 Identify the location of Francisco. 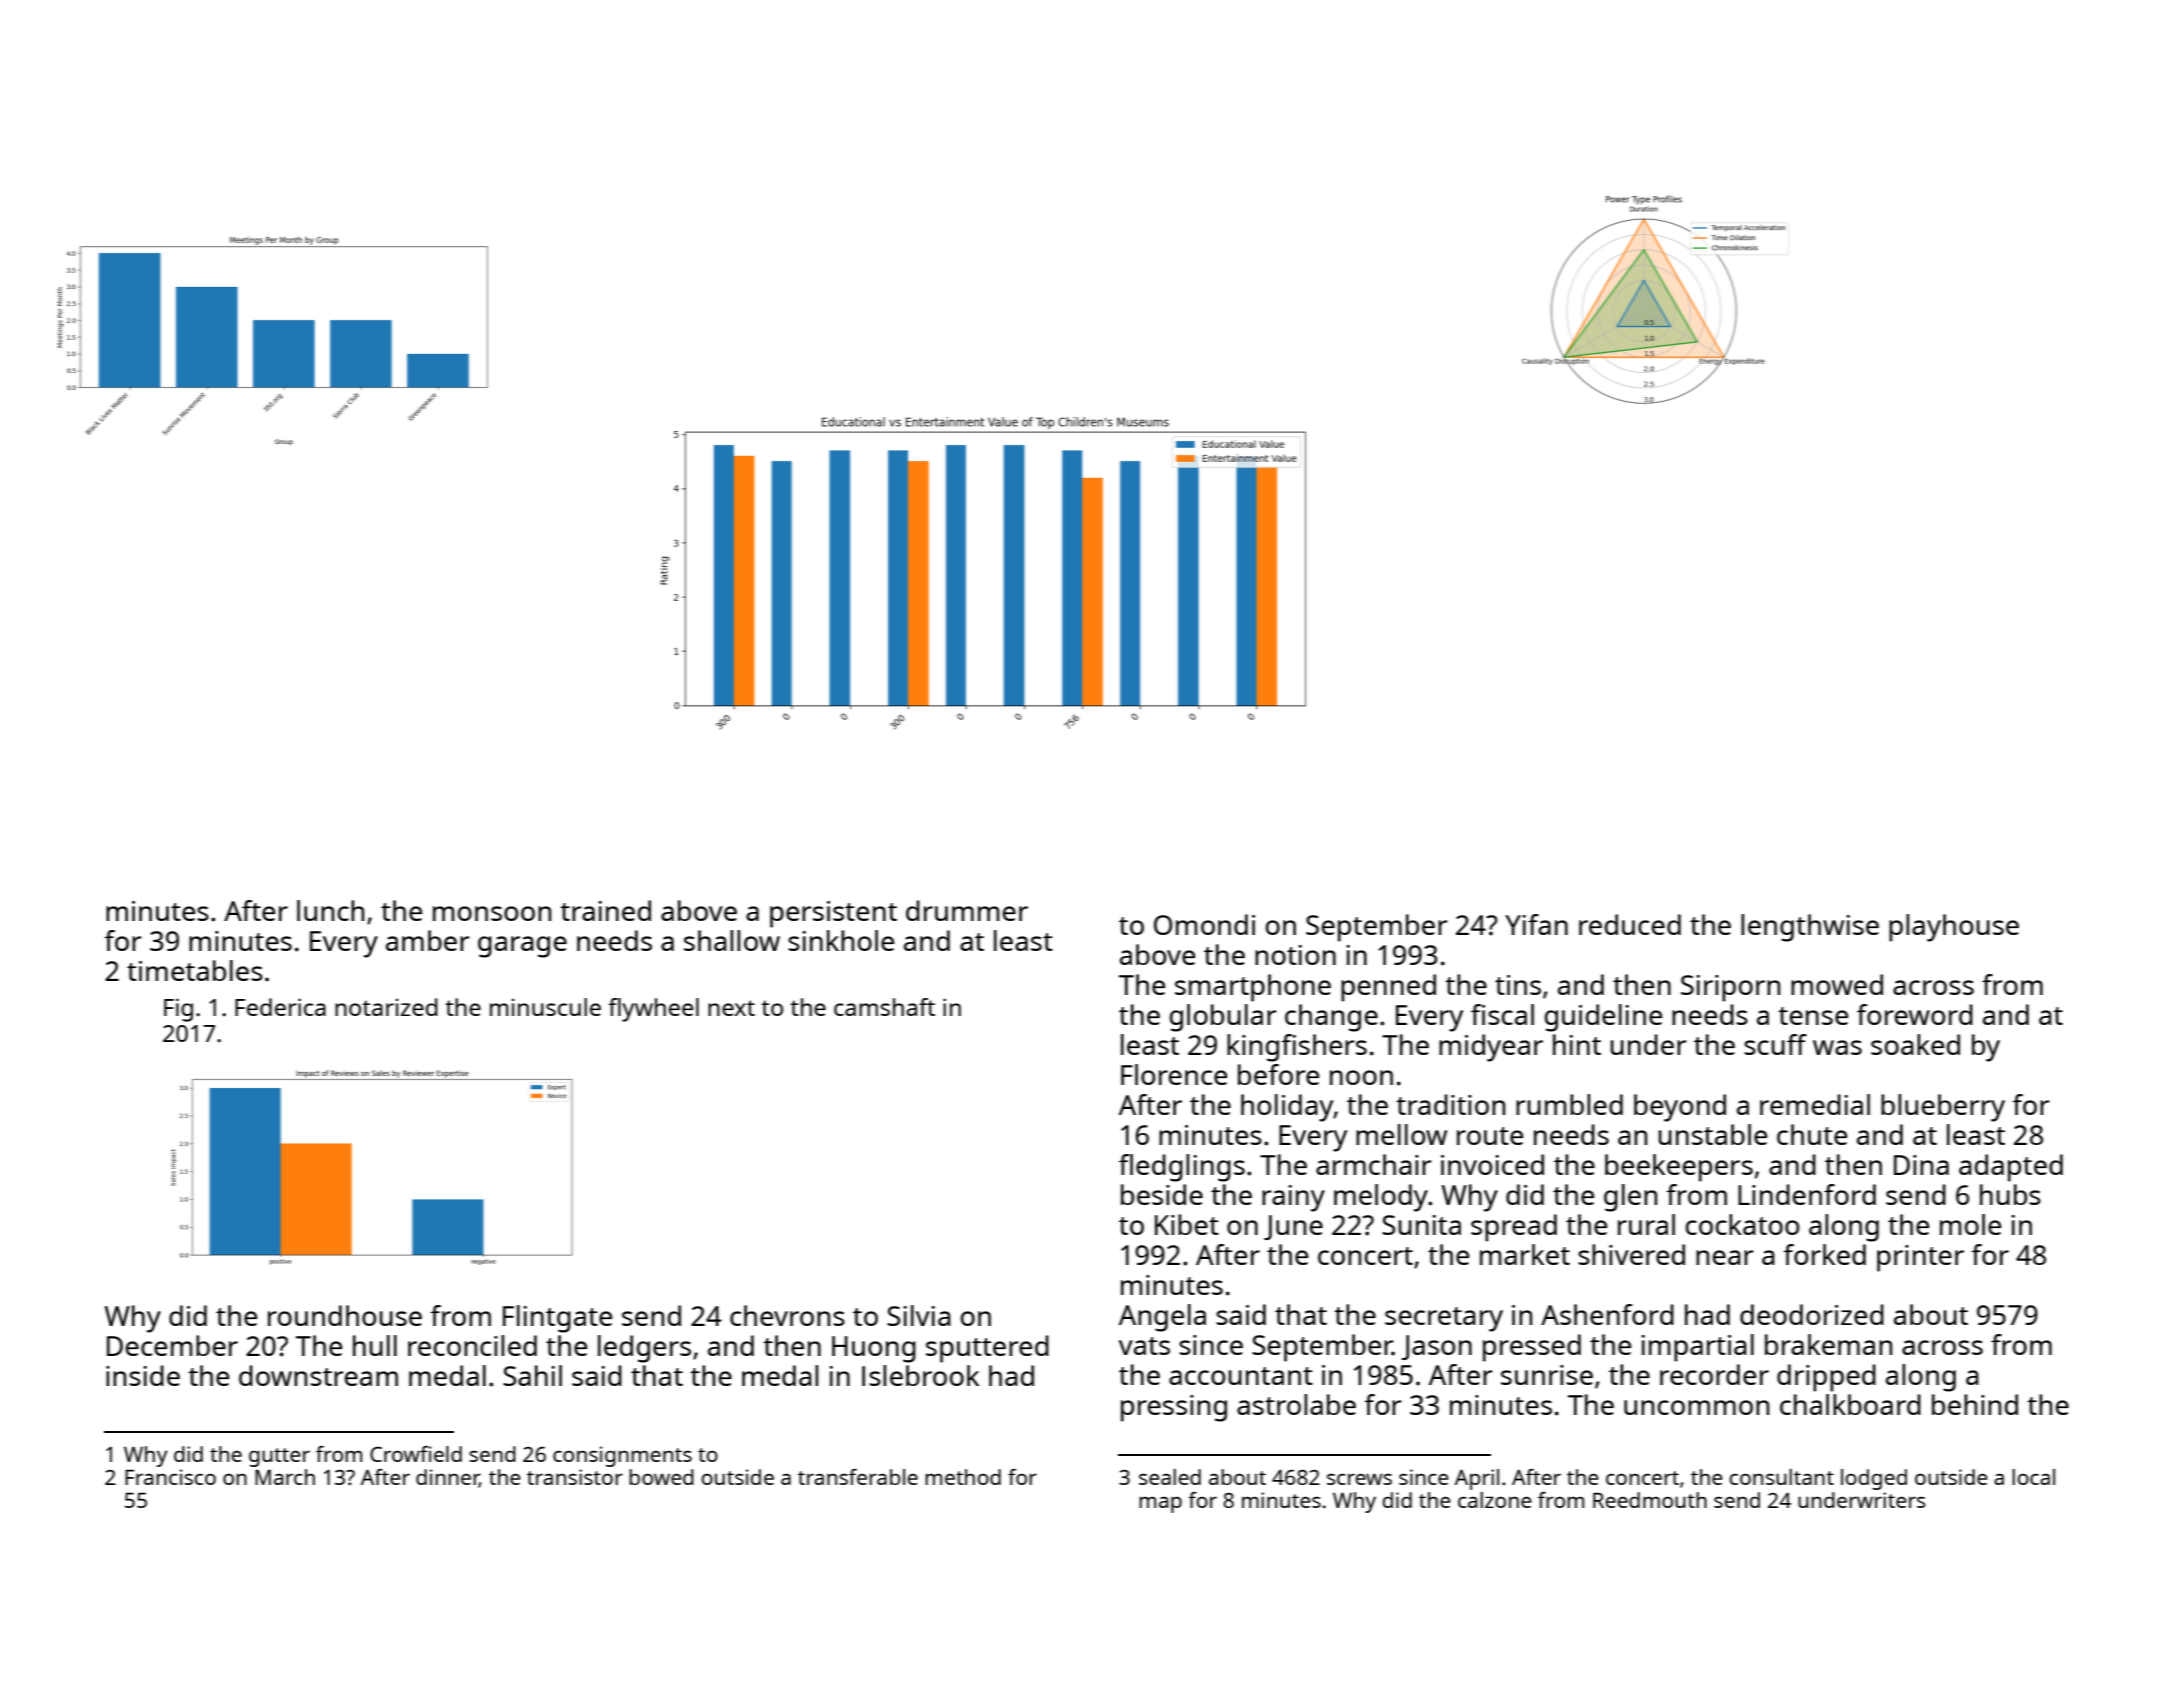
(170, 1477).
